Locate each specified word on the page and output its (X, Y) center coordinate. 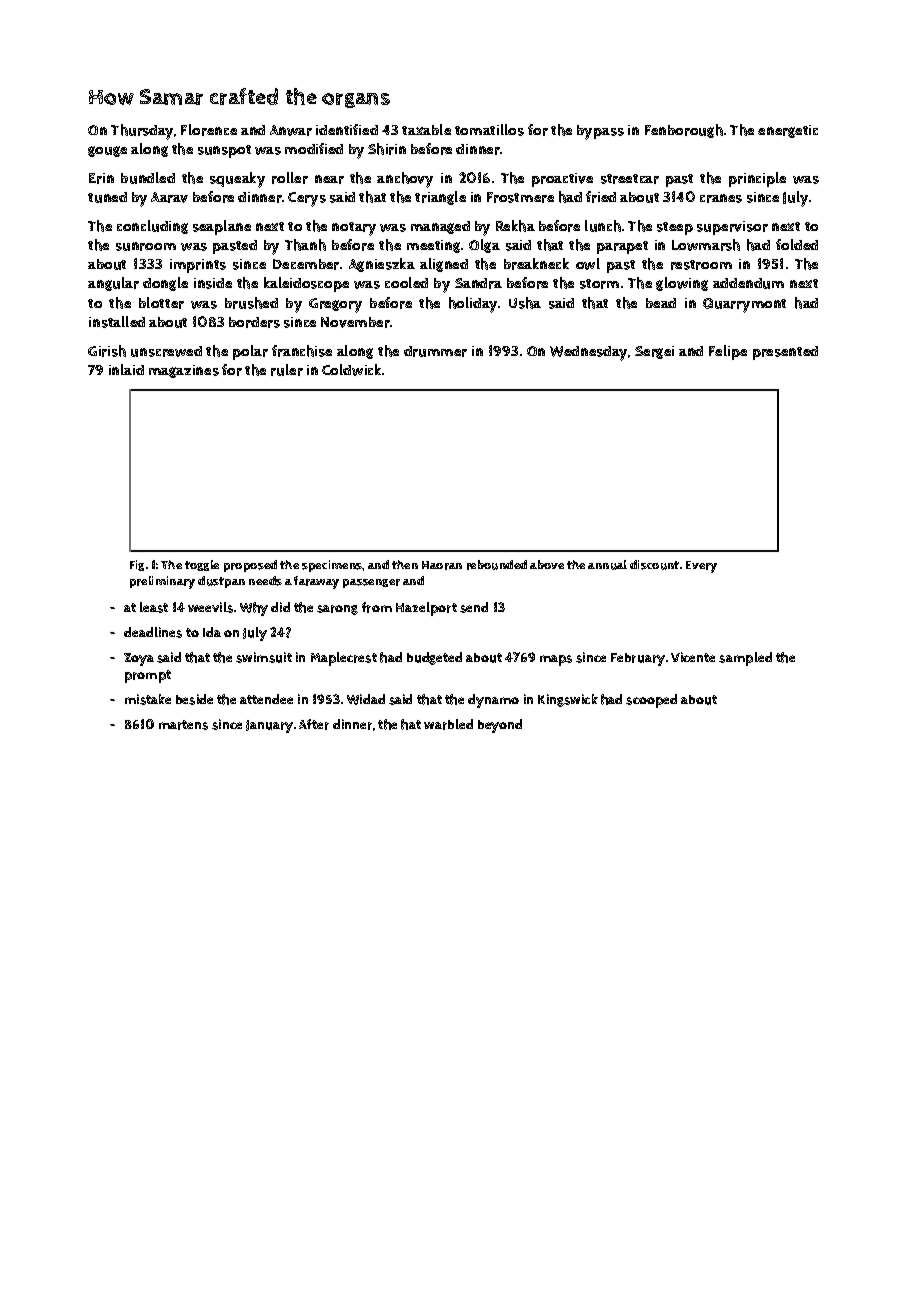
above (547, 564)
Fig (137, 565)
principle (757, 179)
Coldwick (351, 370)
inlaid (126, 369)
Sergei (654, 352)
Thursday (142, 132)
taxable (426, 129)
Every (701, 567)
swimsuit (264, 657)
